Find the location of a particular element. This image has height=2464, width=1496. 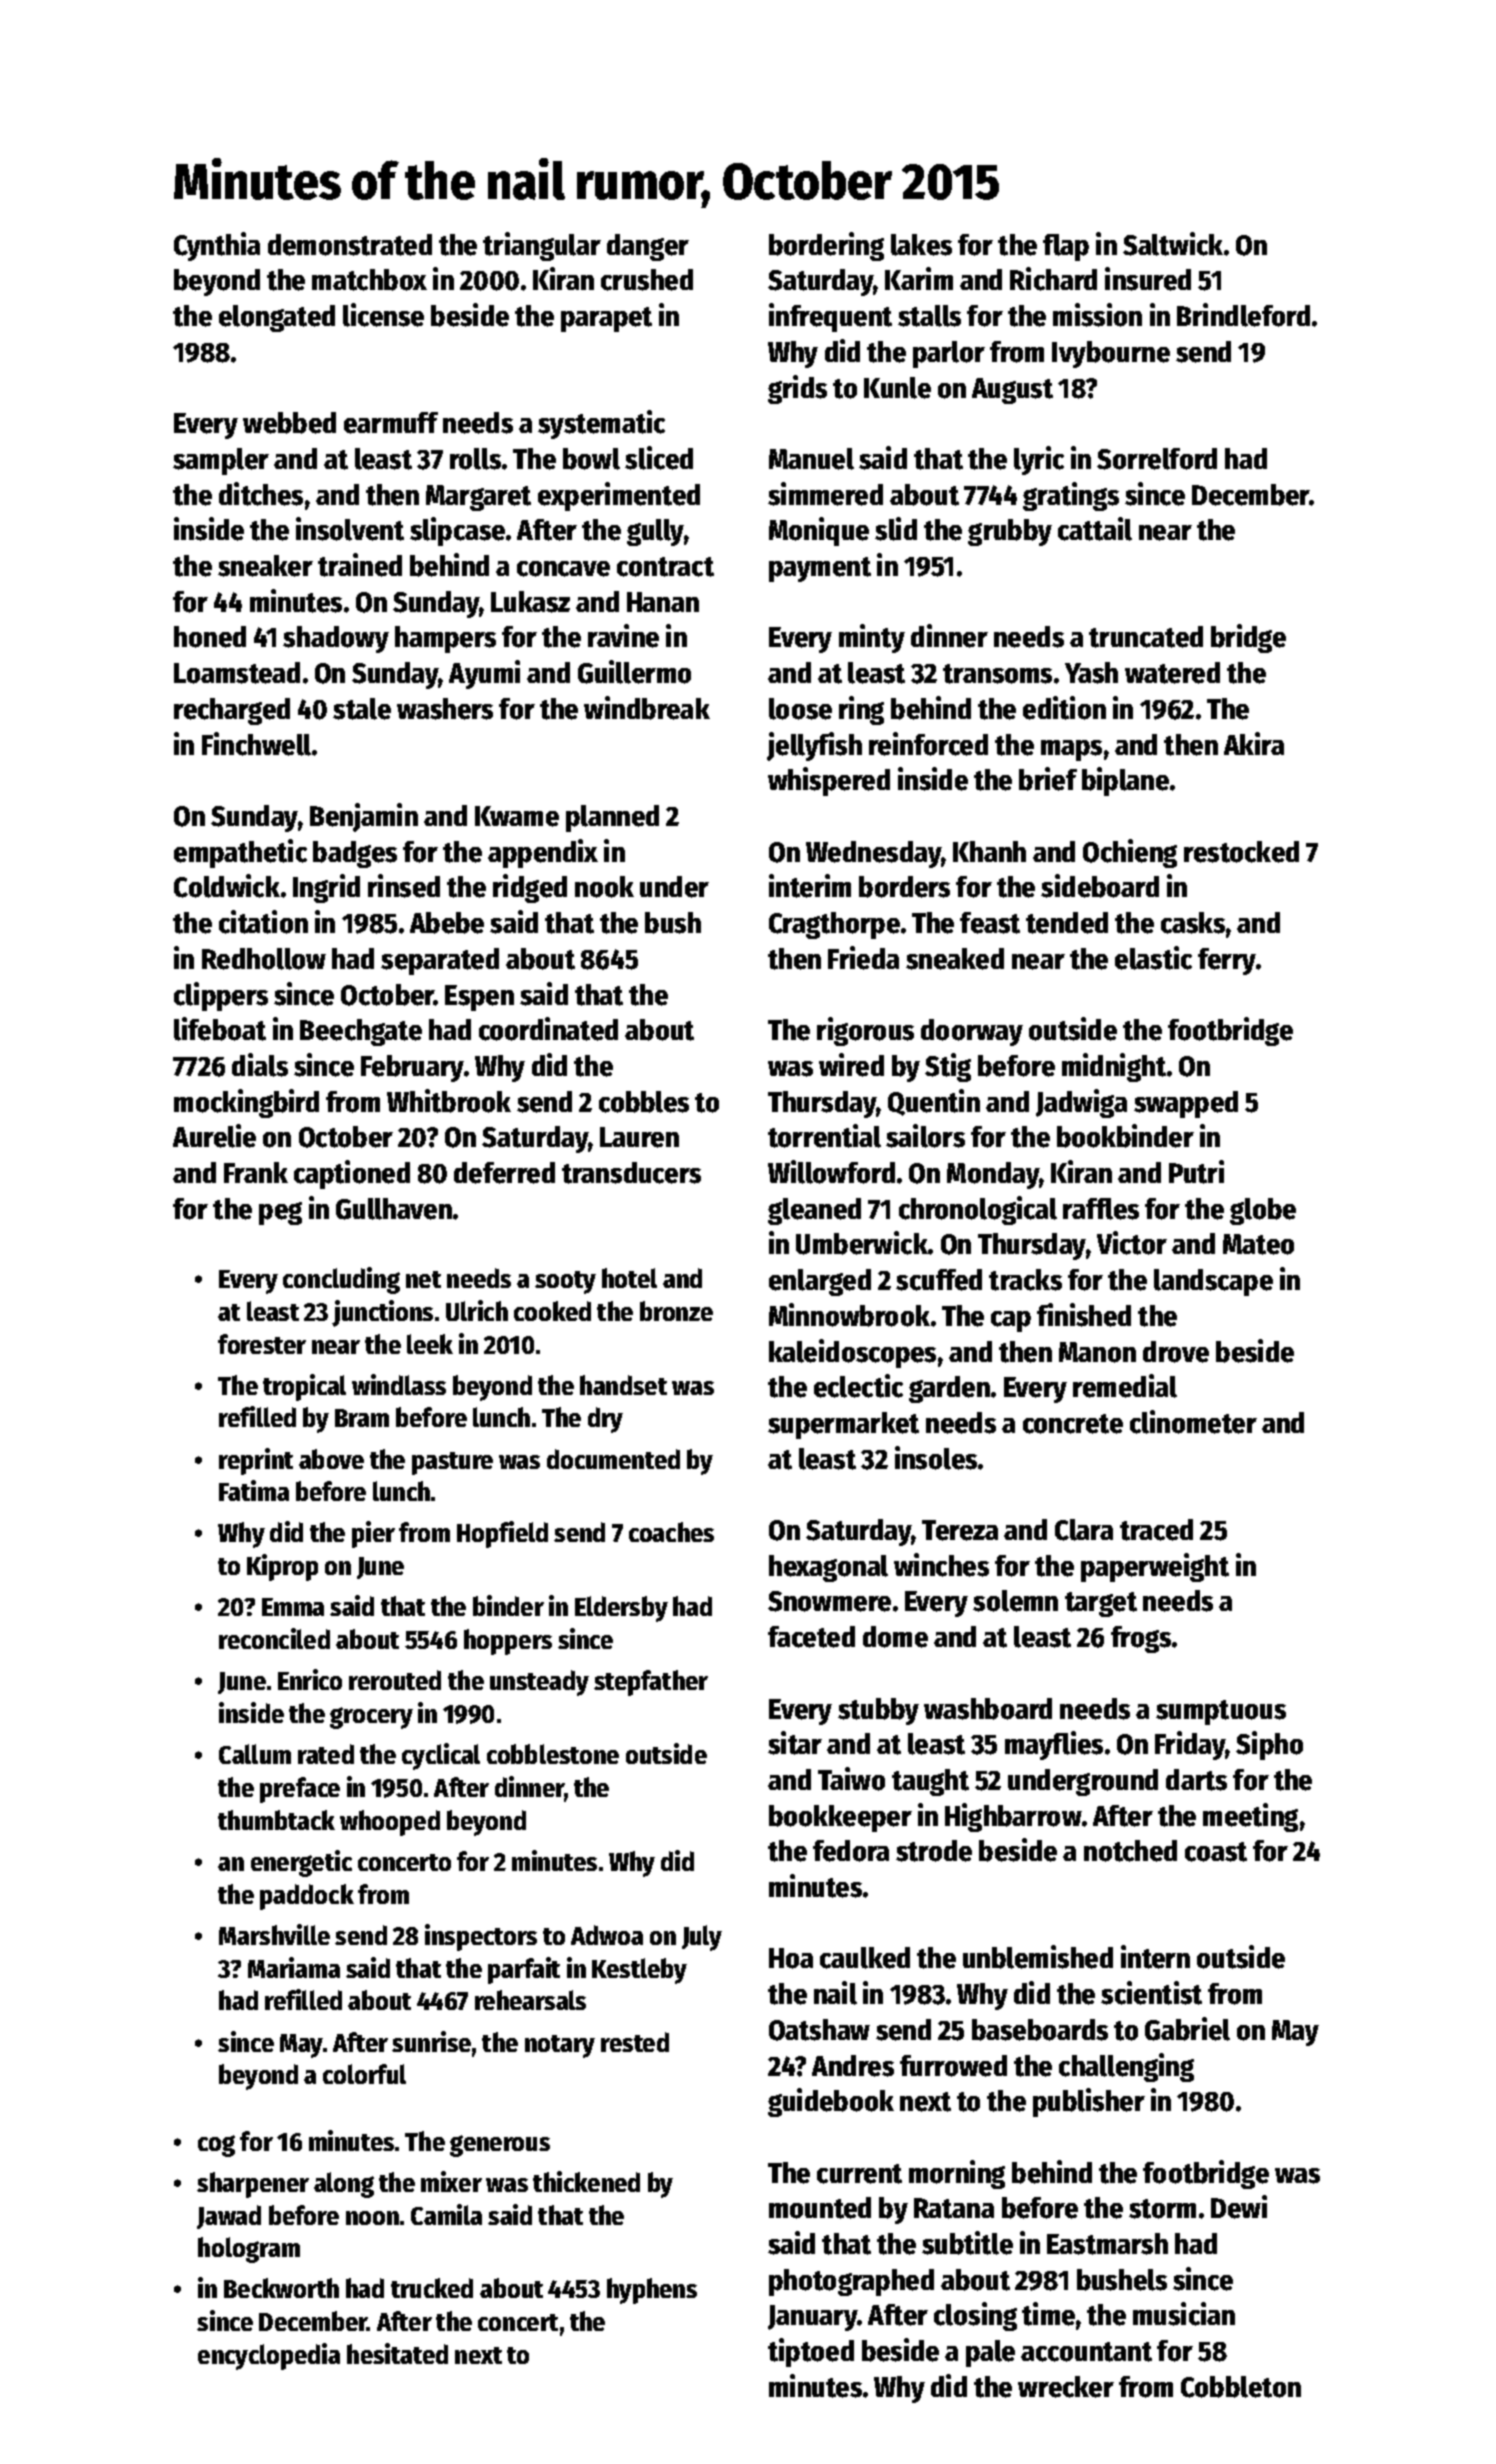

cog is located at coordinates (216, 2146).
